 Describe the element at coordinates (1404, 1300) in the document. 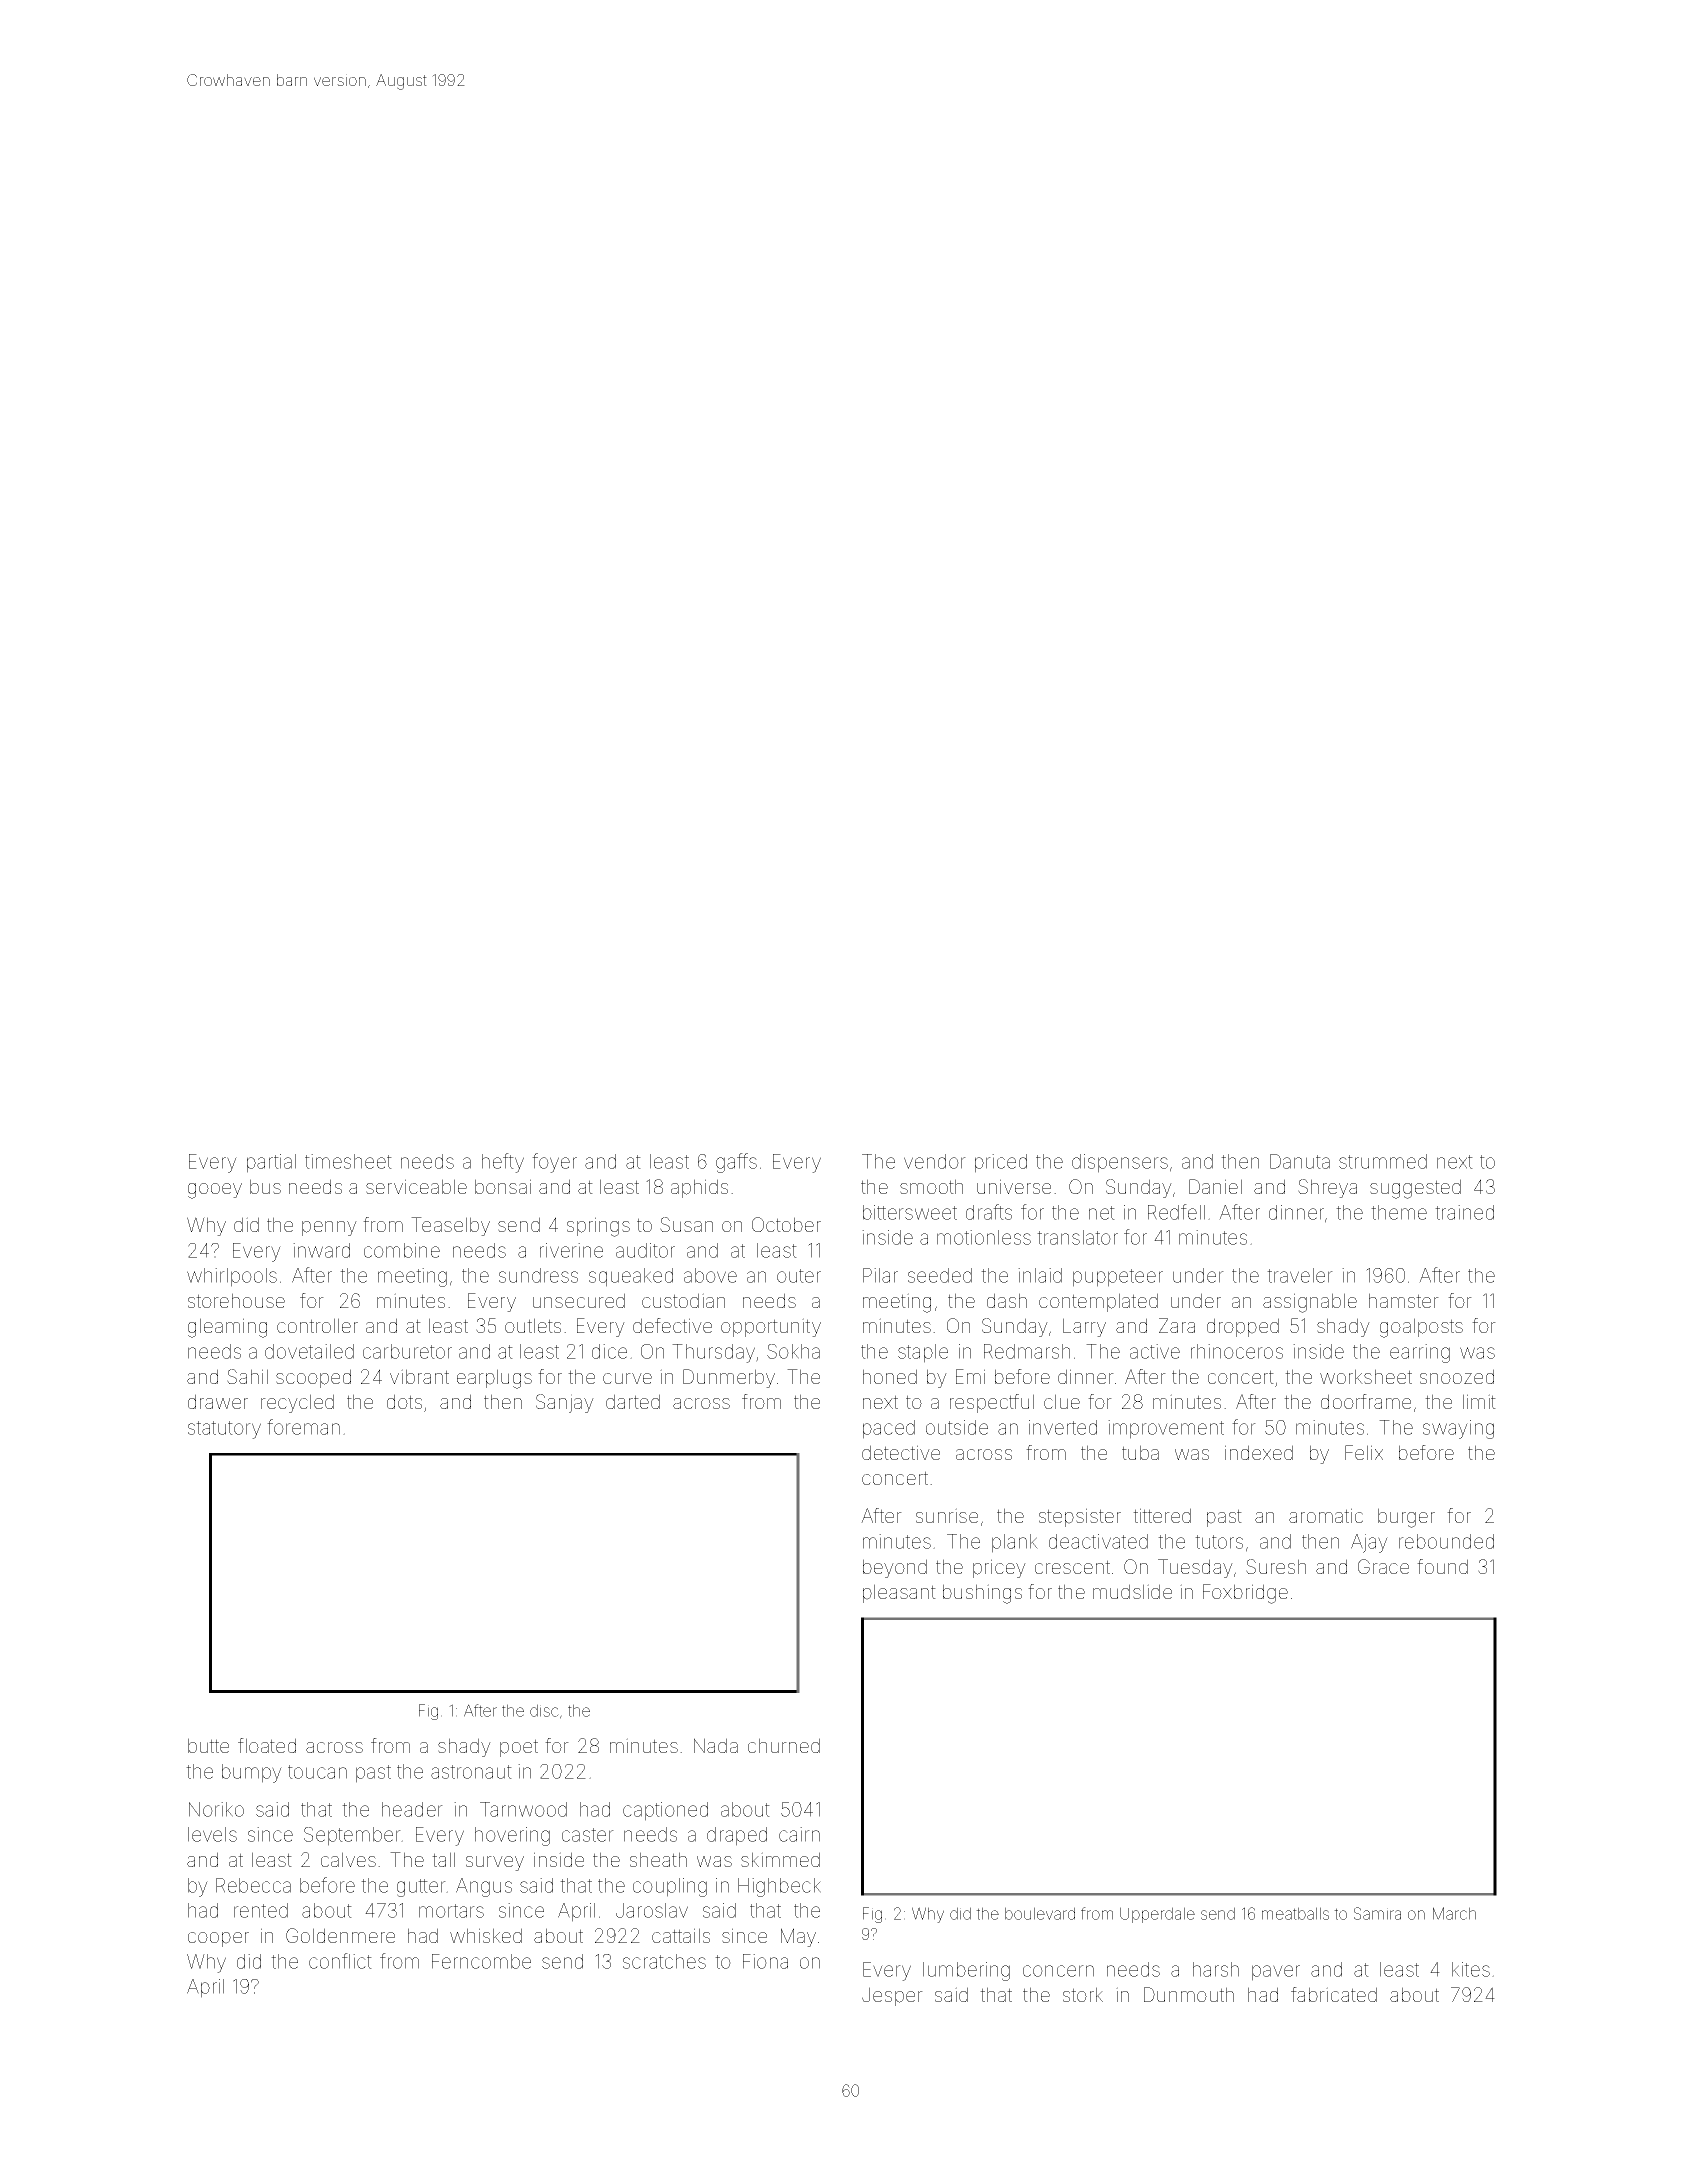

I see `hamster` at that location.
